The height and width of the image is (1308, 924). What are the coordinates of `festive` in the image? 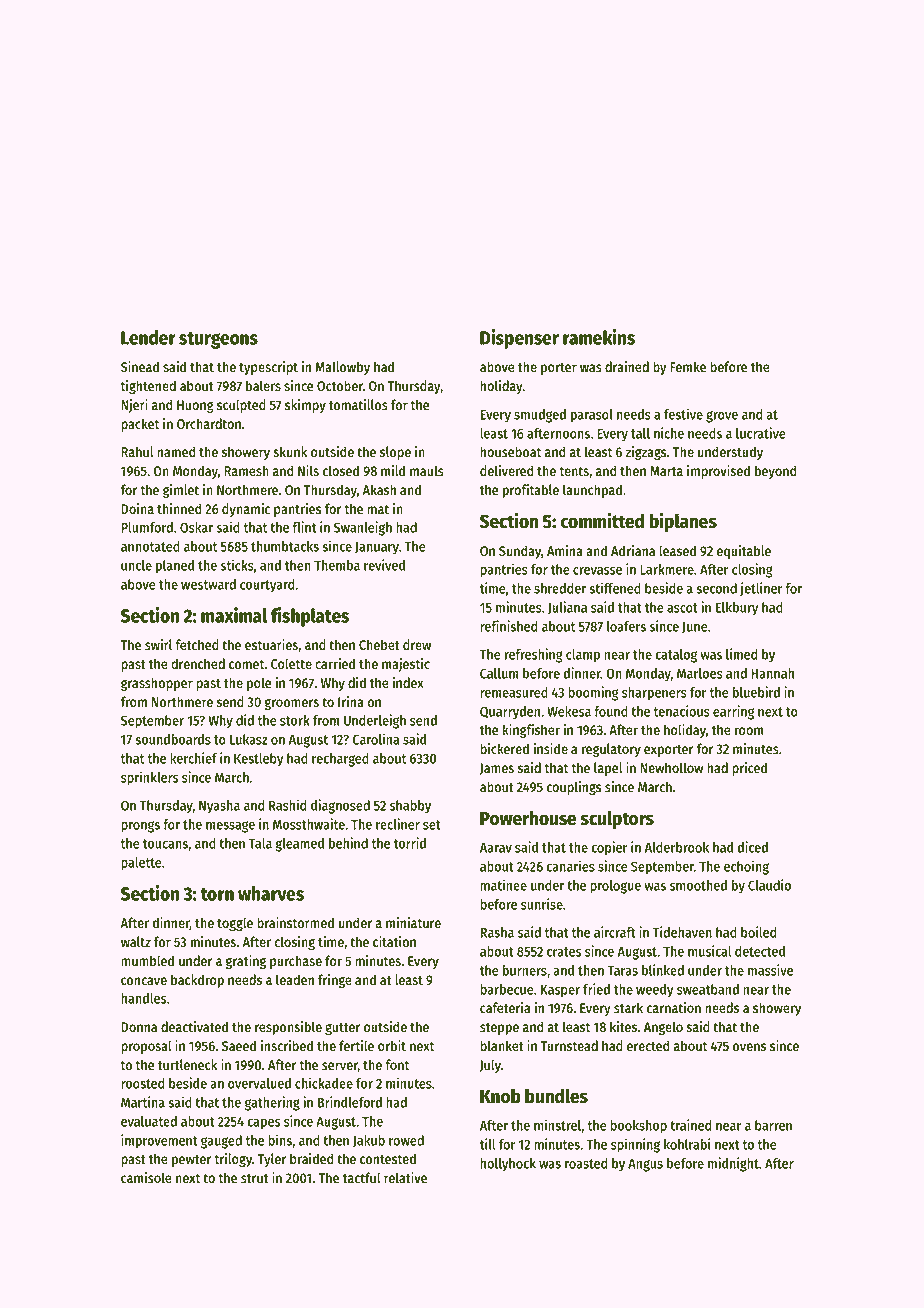 It's located at (683, 414).
